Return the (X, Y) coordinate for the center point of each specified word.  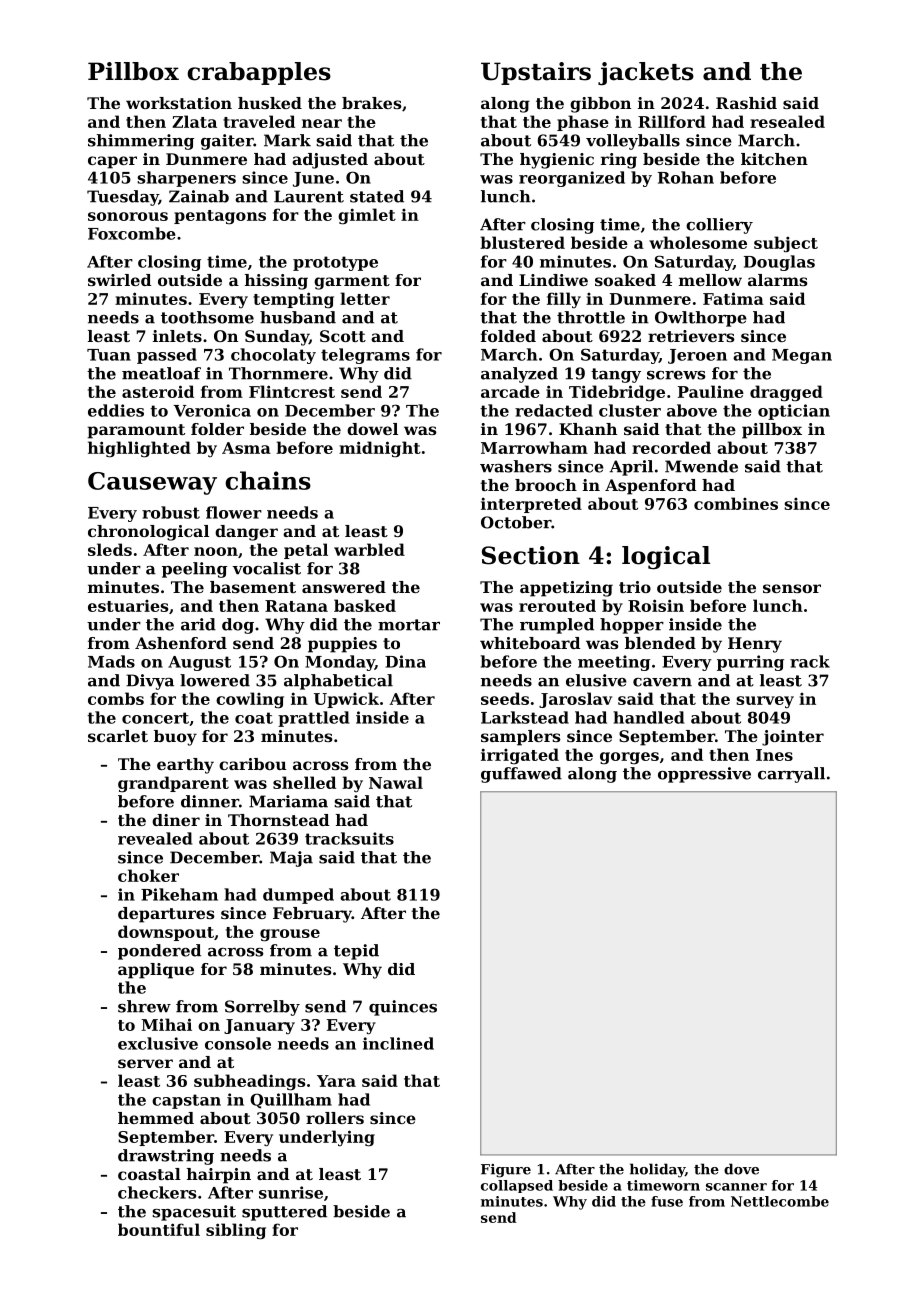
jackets (646, 73)
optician (794, 412)
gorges (629, 758)
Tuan (109, 355)
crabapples (259, 73)
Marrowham (534, 447)
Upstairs (536, 73)
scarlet (118, 736)
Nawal (396, 782)
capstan (186, 1101)
